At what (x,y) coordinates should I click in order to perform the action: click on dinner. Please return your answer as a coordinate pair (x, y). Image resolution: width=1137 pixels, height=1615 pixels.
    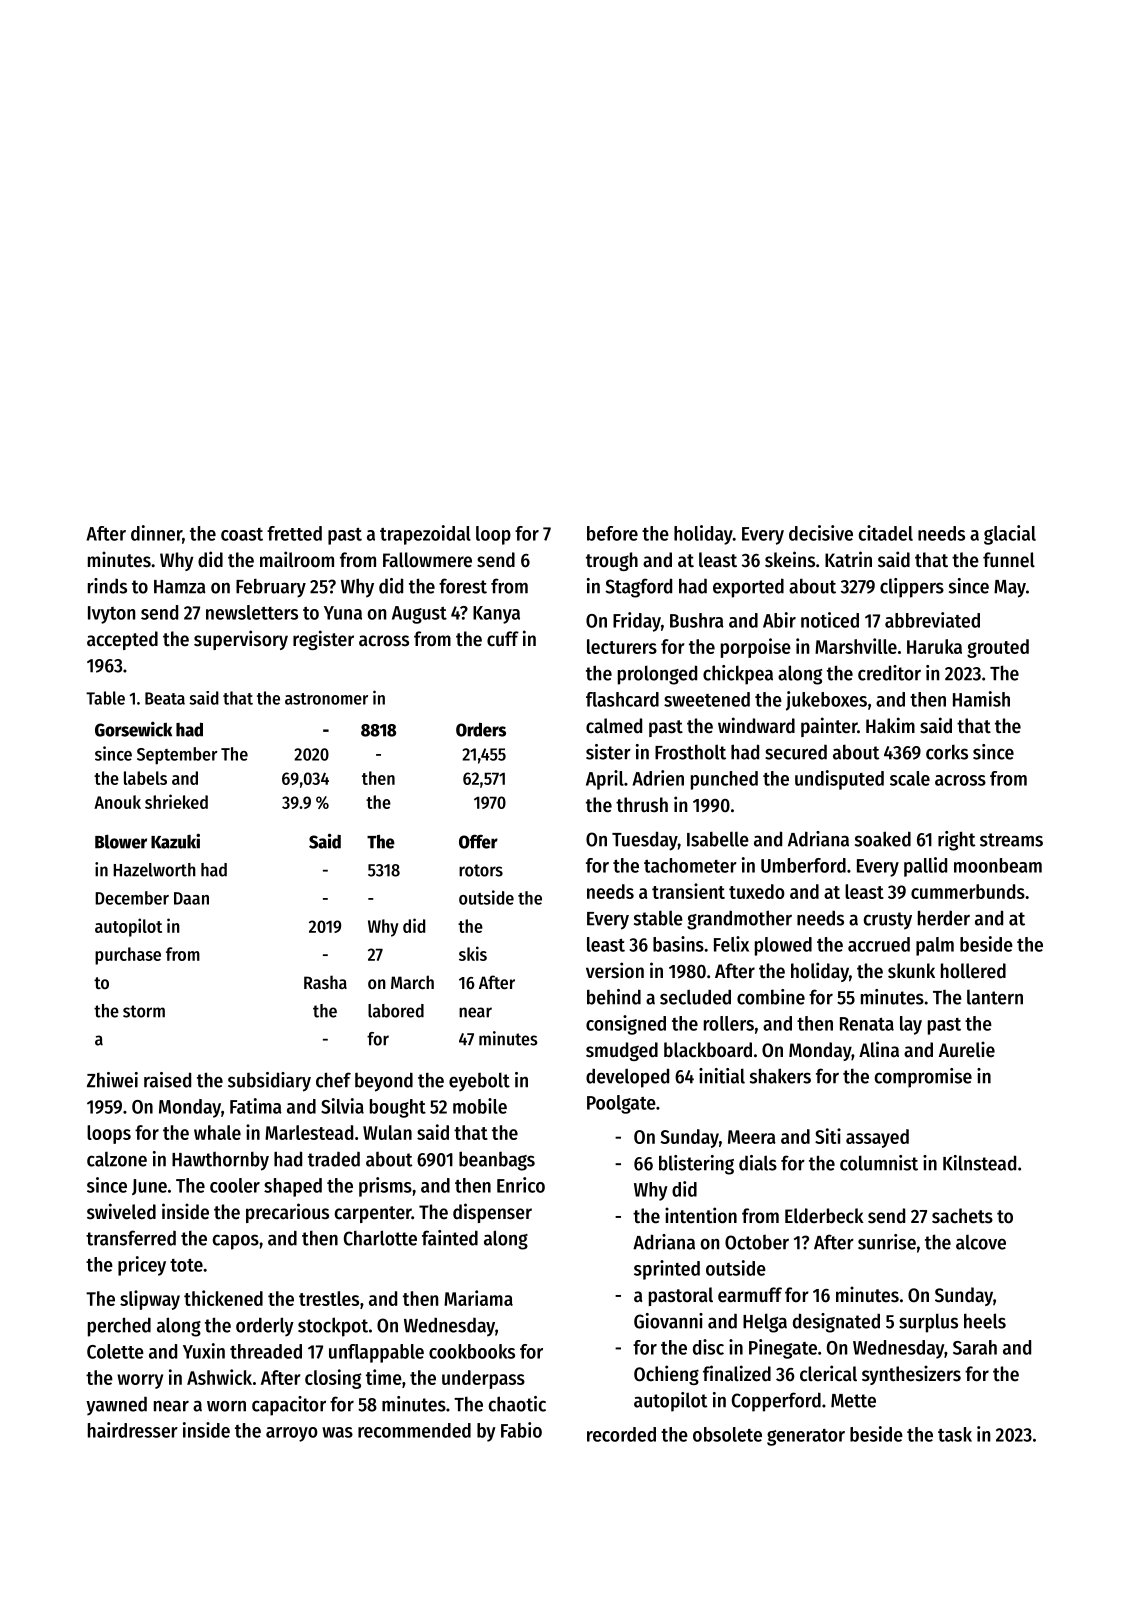
    Looking at the image, I should click on (156, 533).
